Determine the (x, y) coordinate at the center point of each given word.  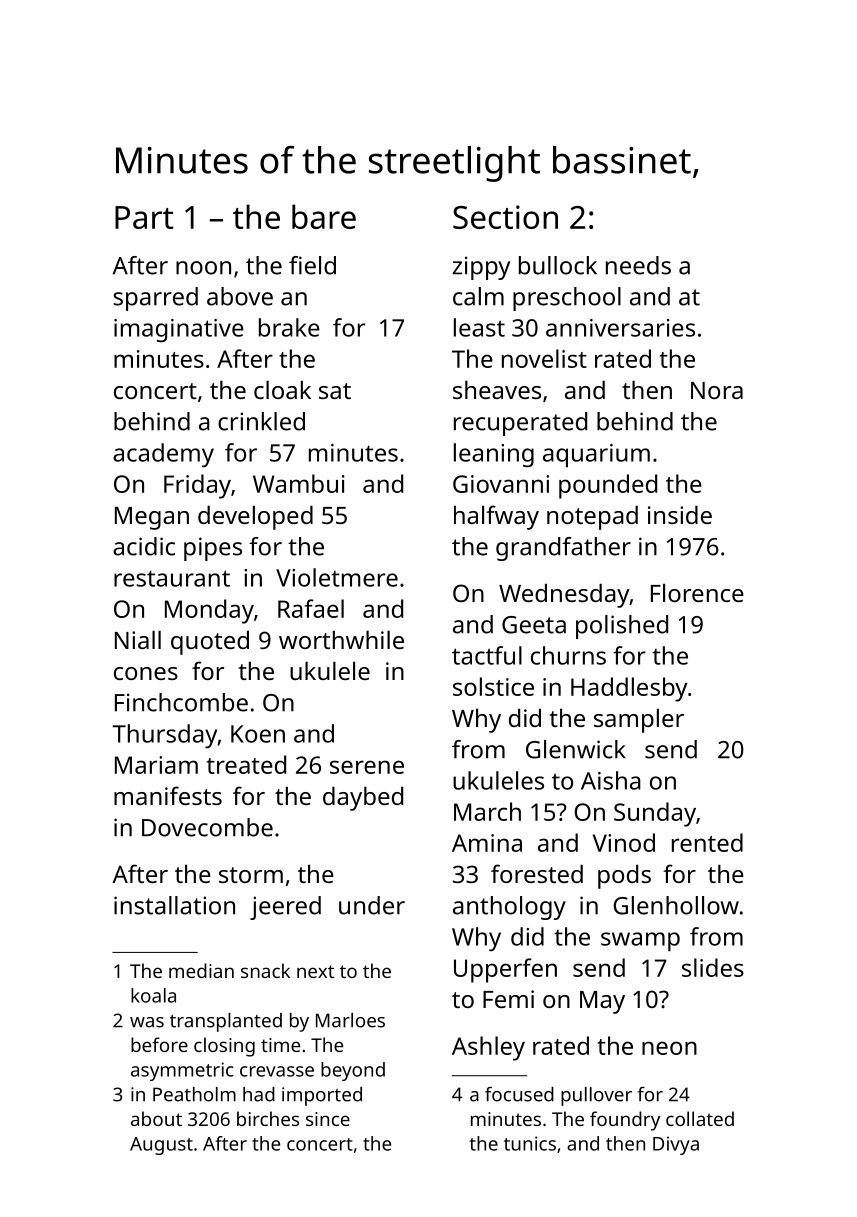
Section (505, 217)
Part (144, 217)
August (161, 1146)
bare (324, 216)
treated (246, 764)
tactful (487, 655)
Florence (697, 592)
